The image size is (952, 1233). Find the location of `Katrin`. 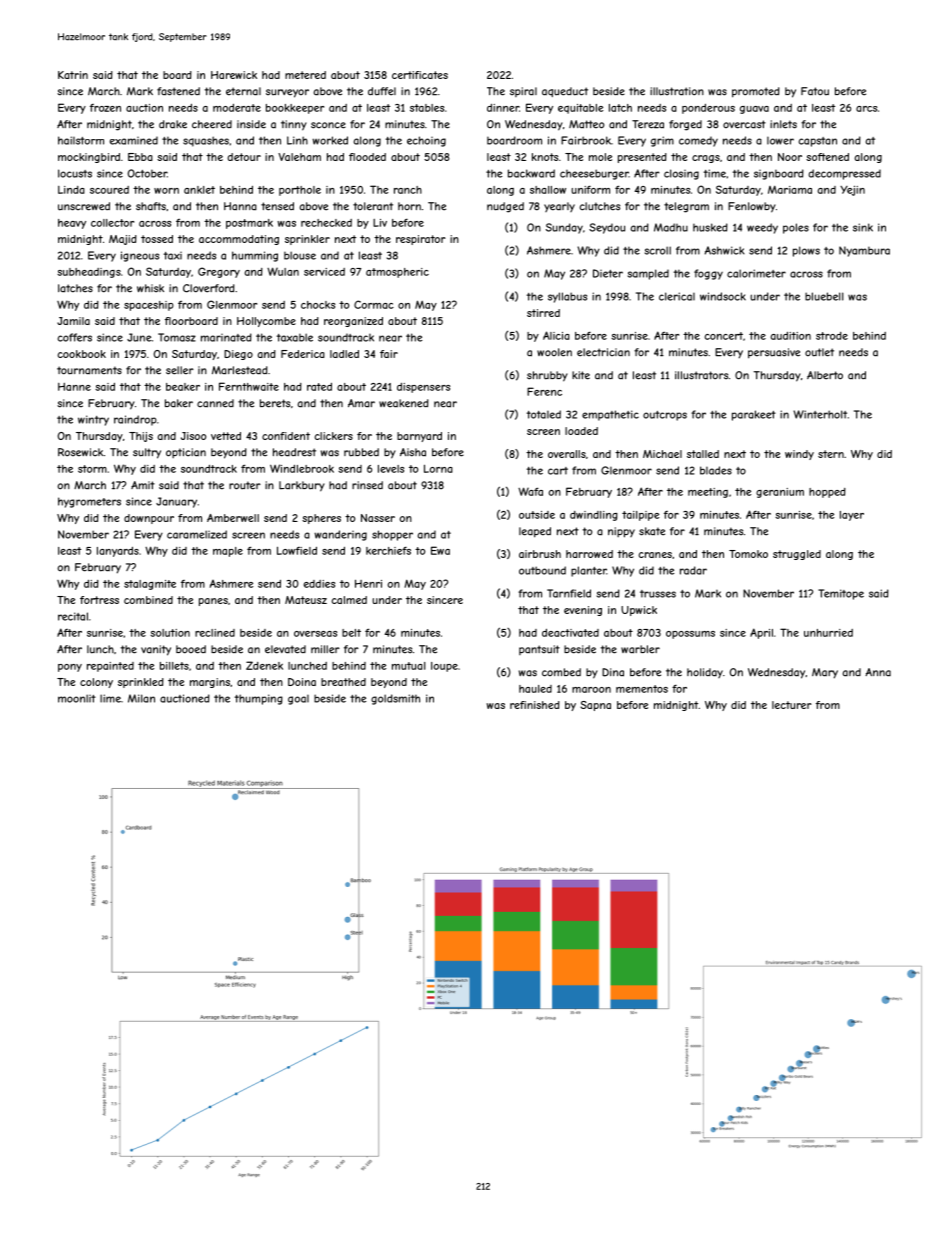

Katrin is located at coordinates (73, 75).
